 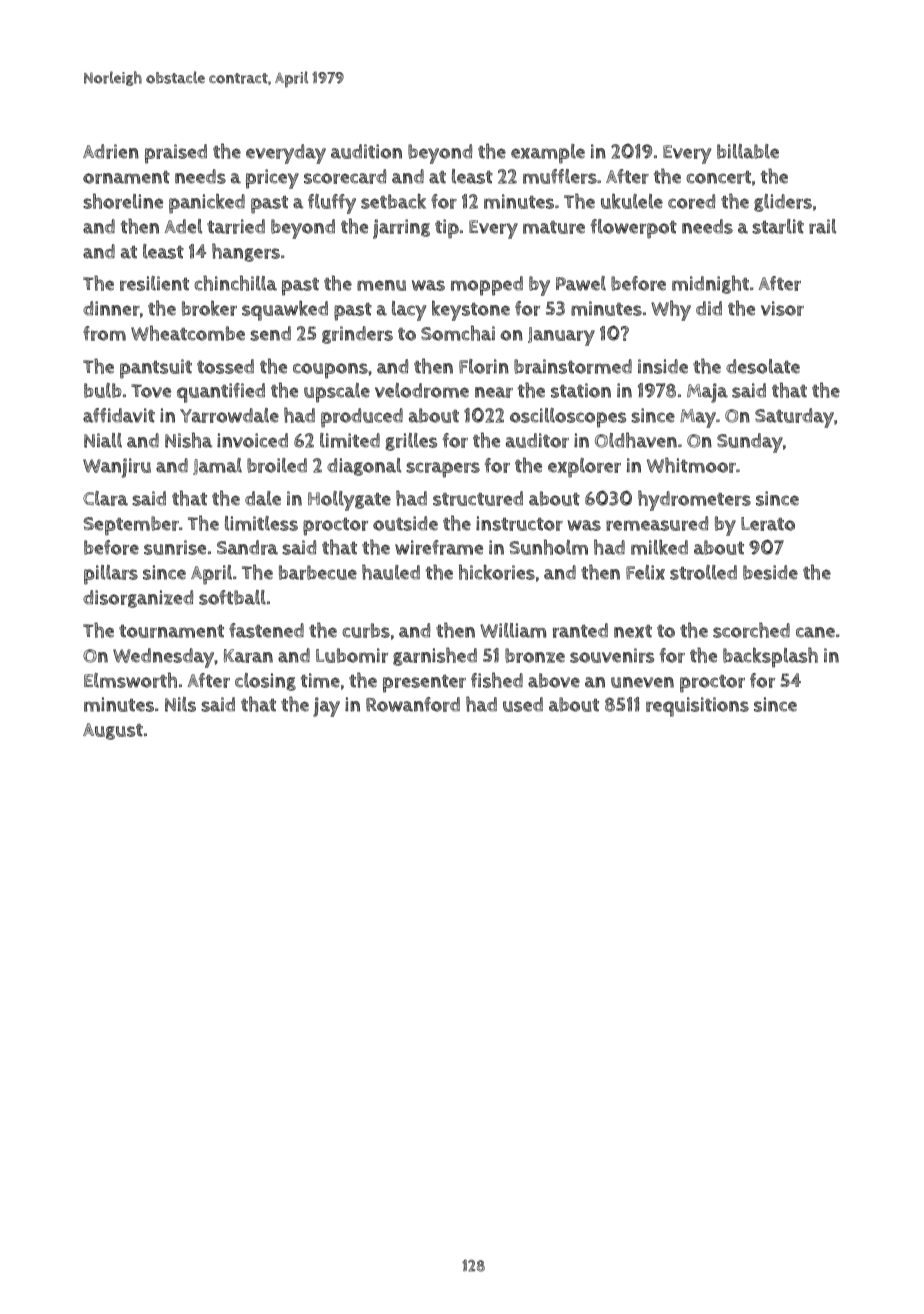 I want to click on Adrien, so click(x=111, y=151).
